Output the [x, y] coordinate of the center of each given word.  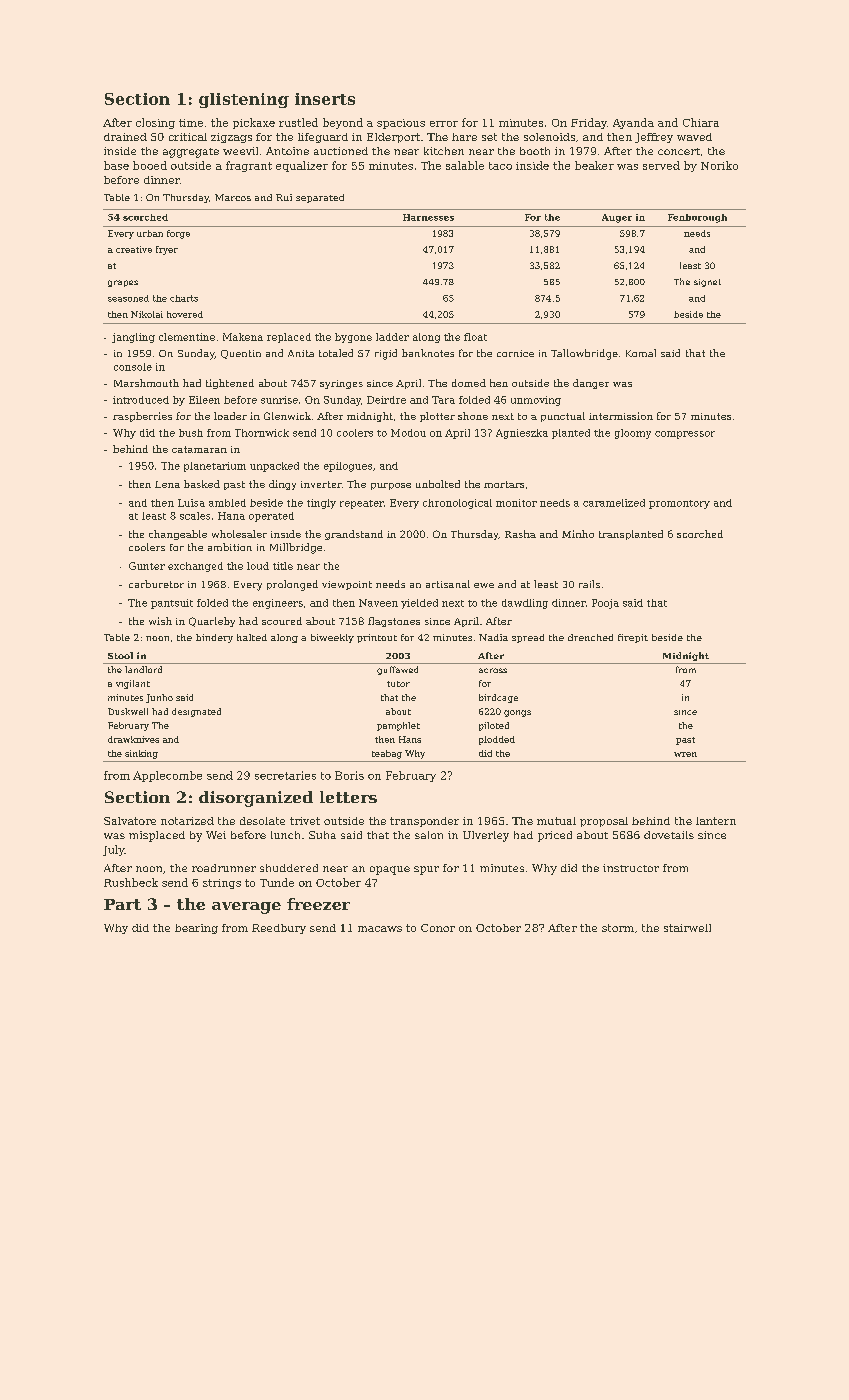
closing [155, 123]
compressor [685, 435]
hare [464, 137]
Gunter [147, 566]
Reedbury [279, 929]
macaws [380, 929]
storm [618, 928]
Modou [408, 433]
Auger [617, 218]
